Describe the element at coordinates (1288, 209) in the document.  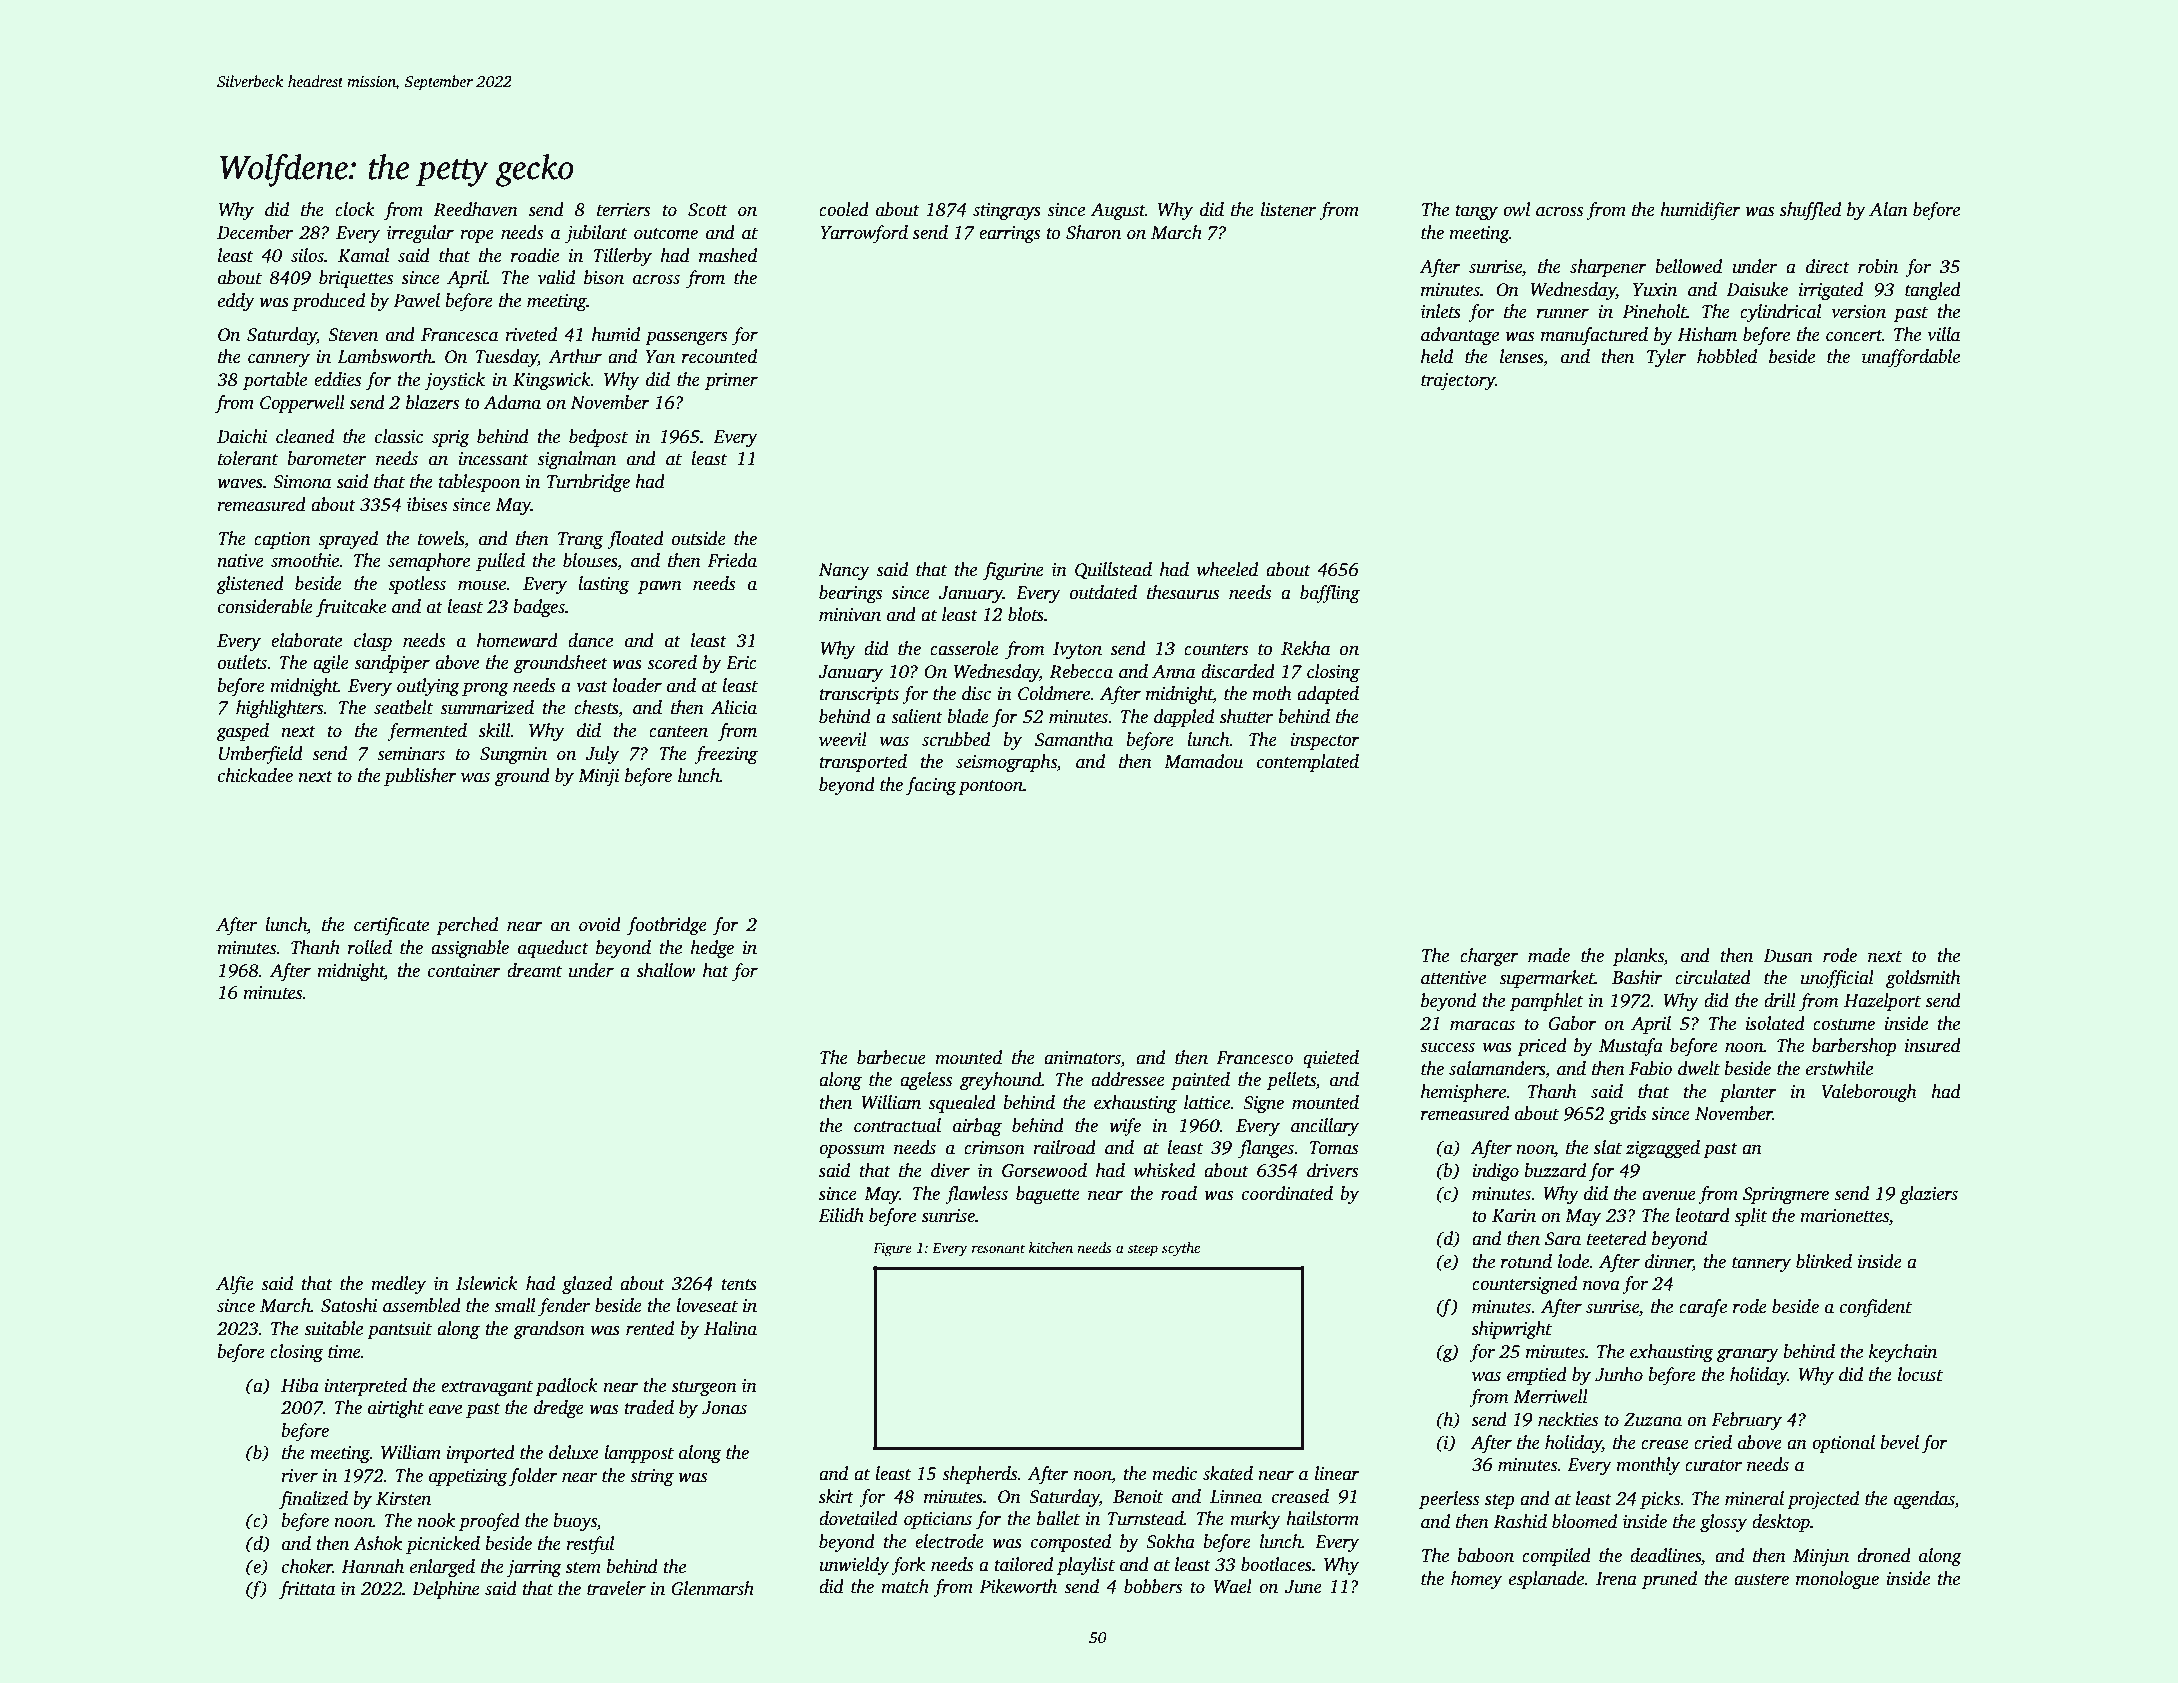
I see `listener` at that location.
